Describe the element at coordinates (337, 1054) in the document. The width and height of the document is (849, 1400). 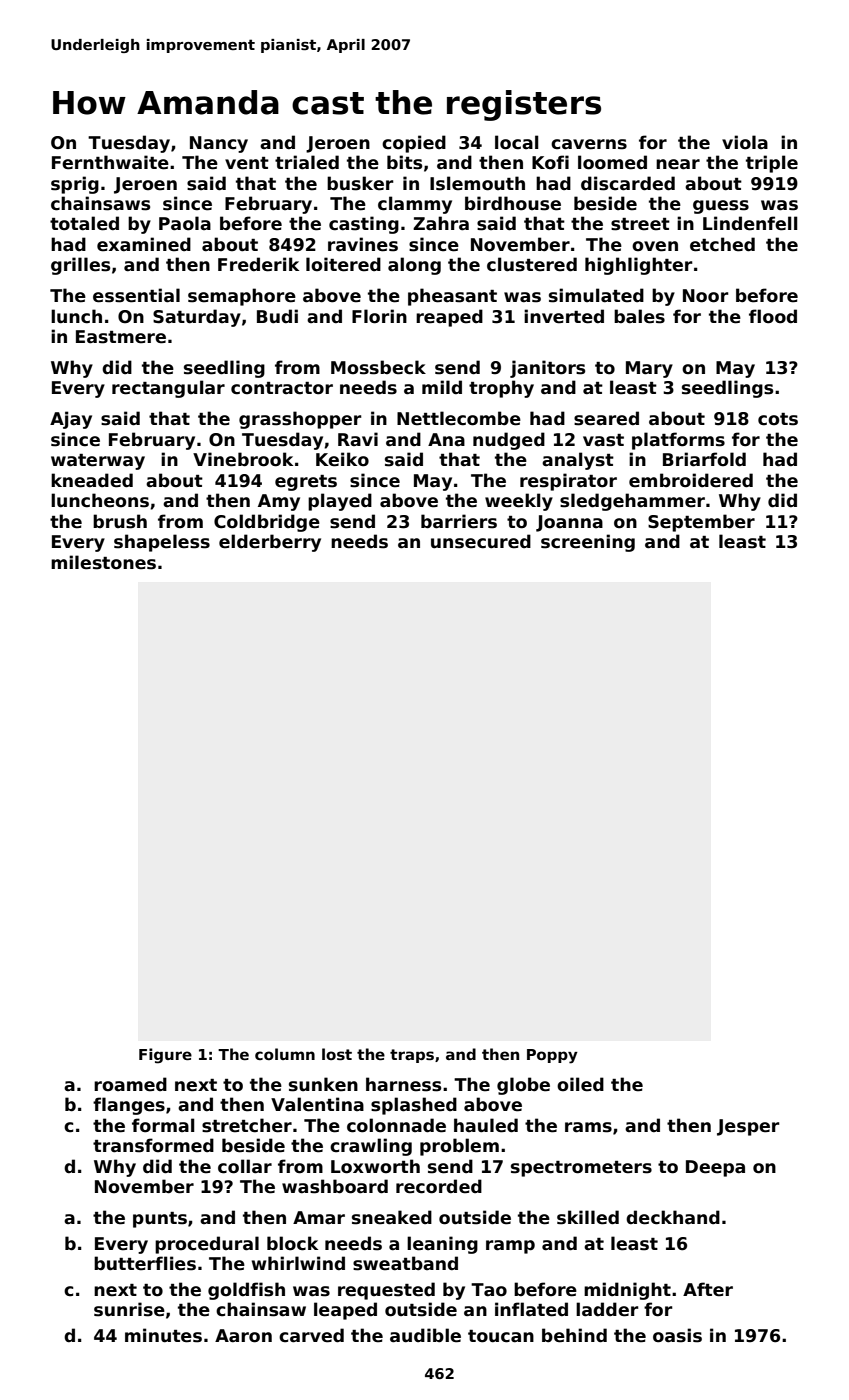
I see `lost` at that location.
